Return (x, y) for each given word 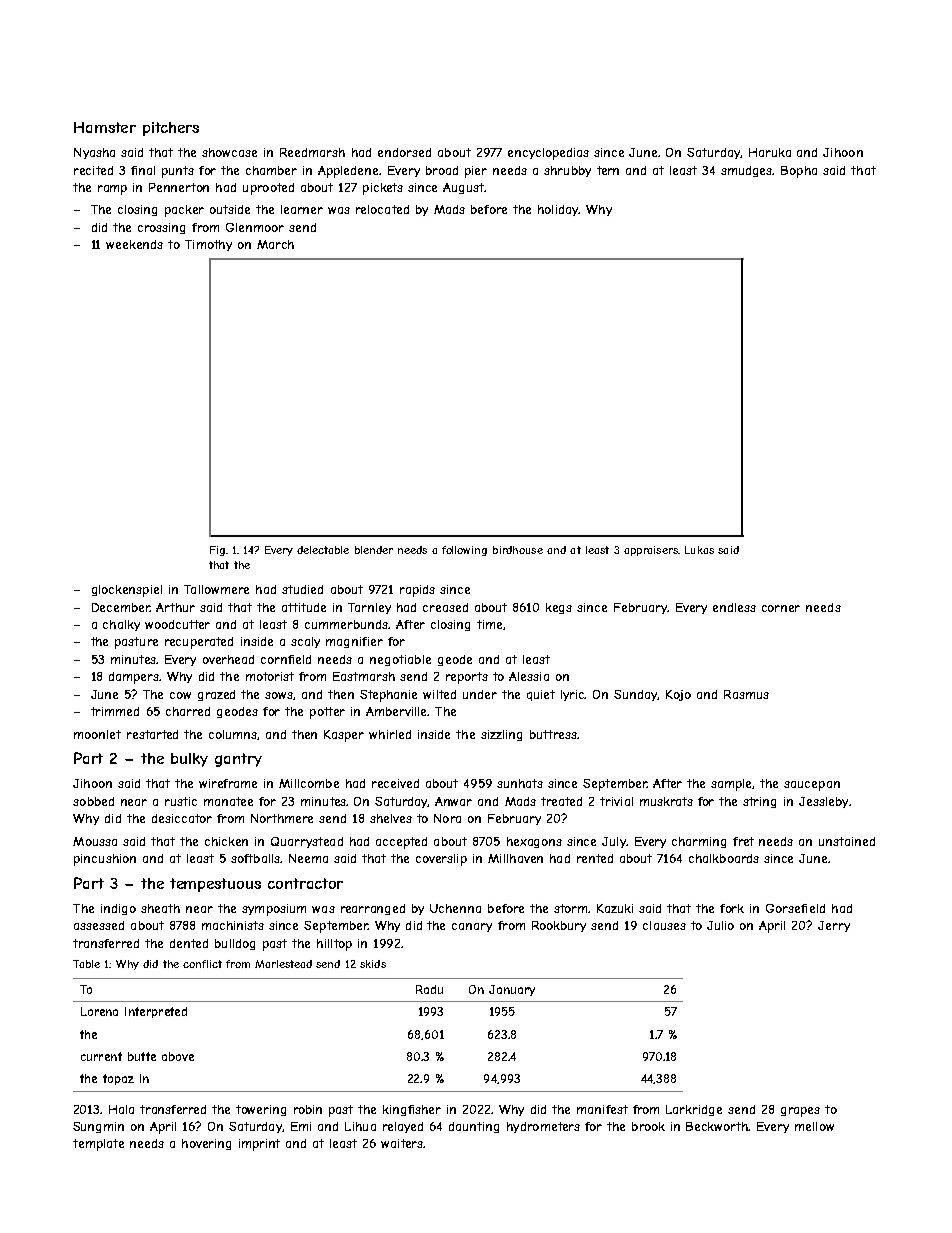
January (512, 990)
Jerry (834, 926)
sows (279, 696)
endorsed (404, 152)
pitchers (171, 129)
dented (189, 943)
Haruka (770, 152)
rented (595, 858)
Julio (720, 925)
